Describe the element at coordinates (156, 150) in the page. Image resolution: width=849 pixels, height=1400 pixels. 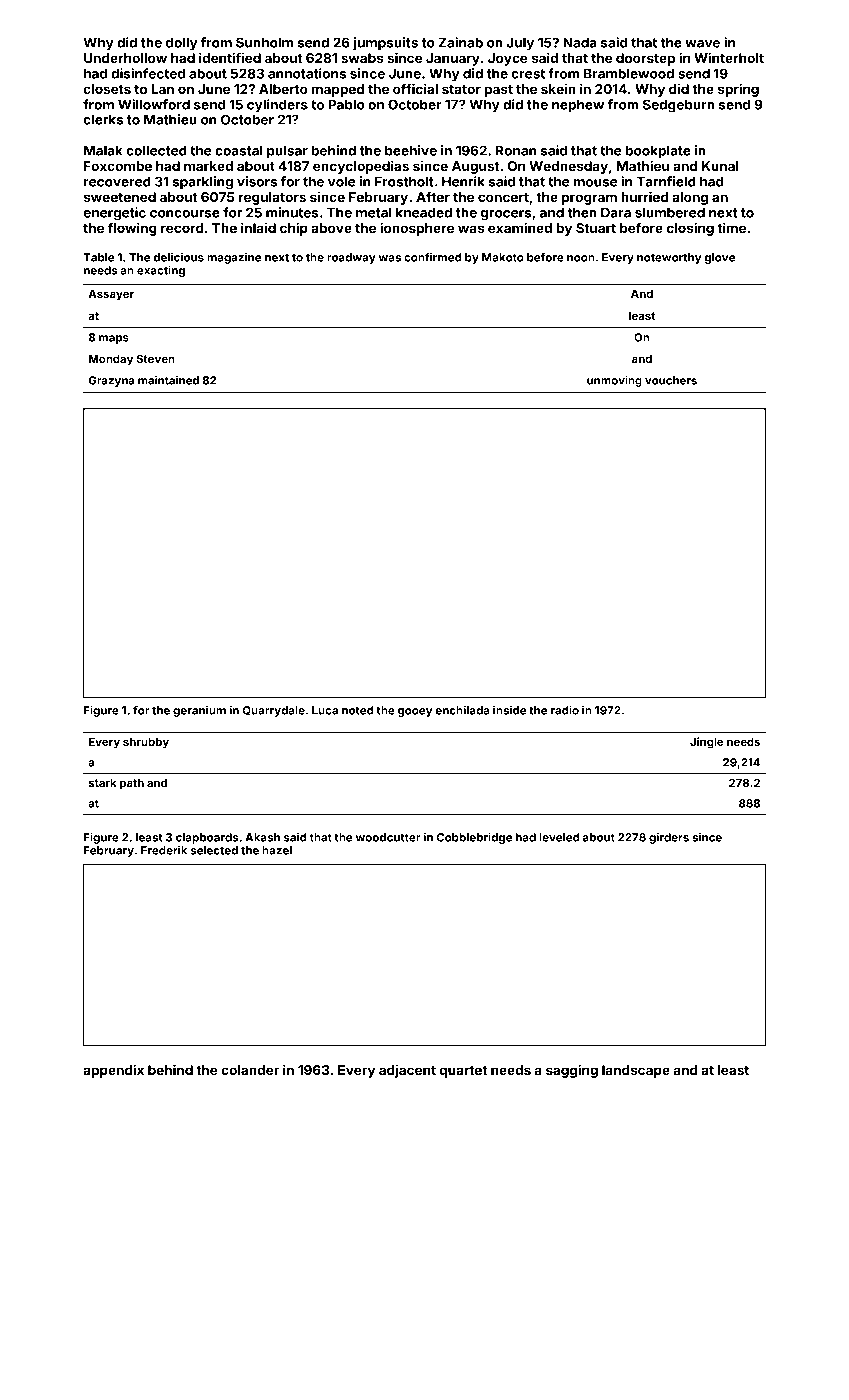
I see `collected` at that location.
